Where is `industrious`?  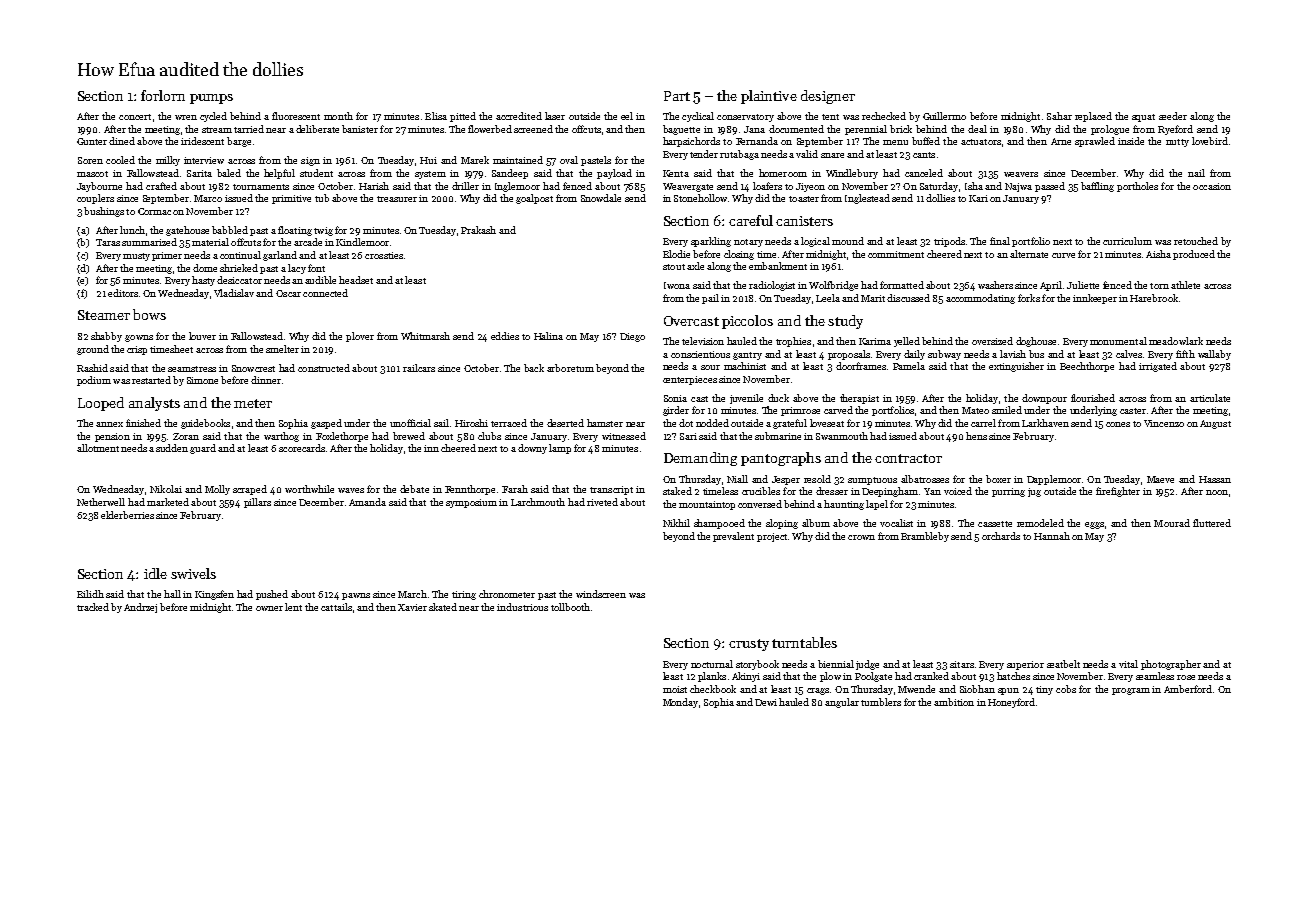 industrious is located at coordinates (522, 607).
